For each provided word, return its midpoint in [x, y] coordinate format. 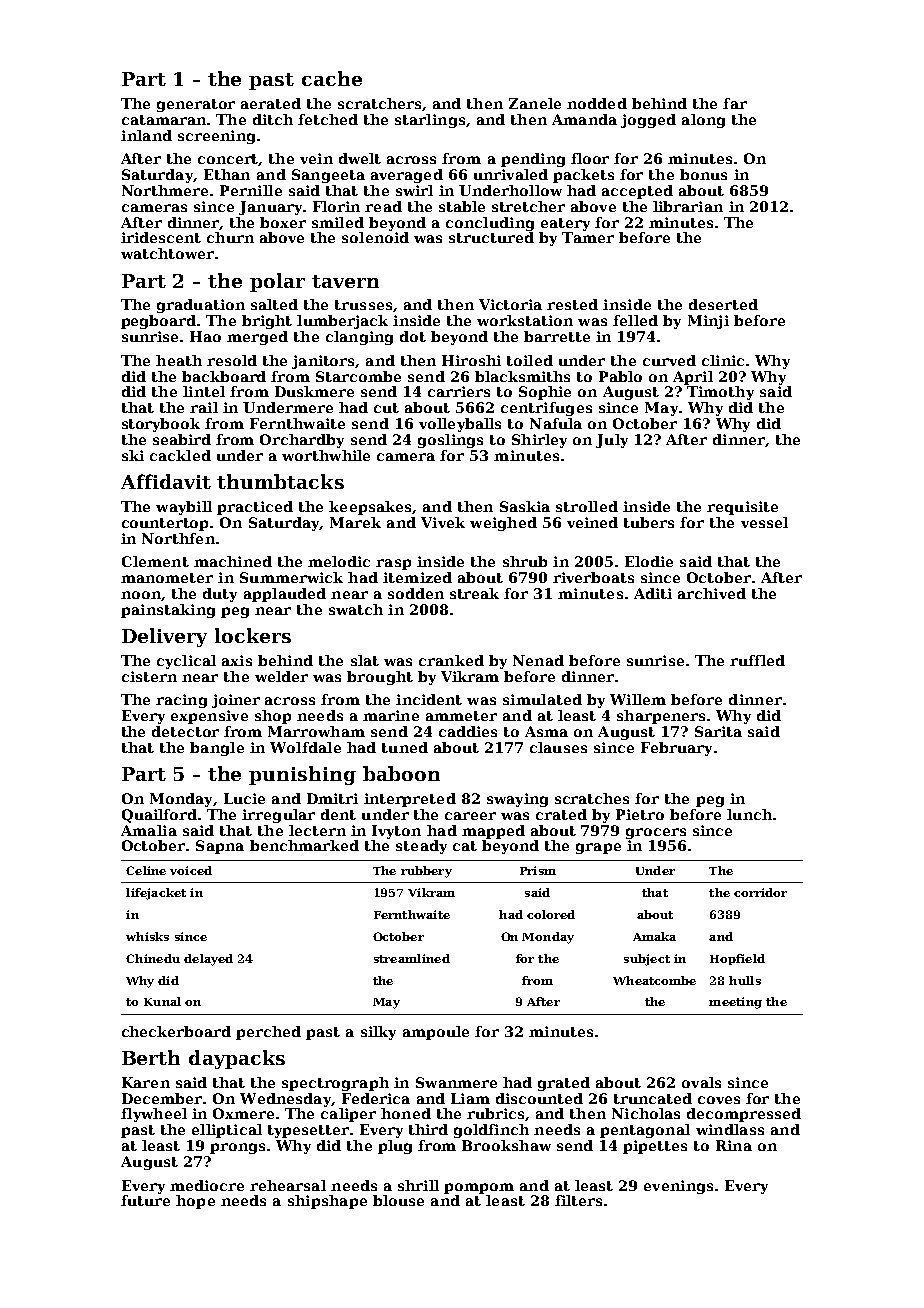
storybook [161, 425]
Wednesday [285, 1100]
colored [551, 914]
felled [635, 320]
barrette [557, 336]
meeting [735, 1003]
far [735, 103]
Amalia [149, 830]
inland [146, 135]
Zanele [535, 103]
